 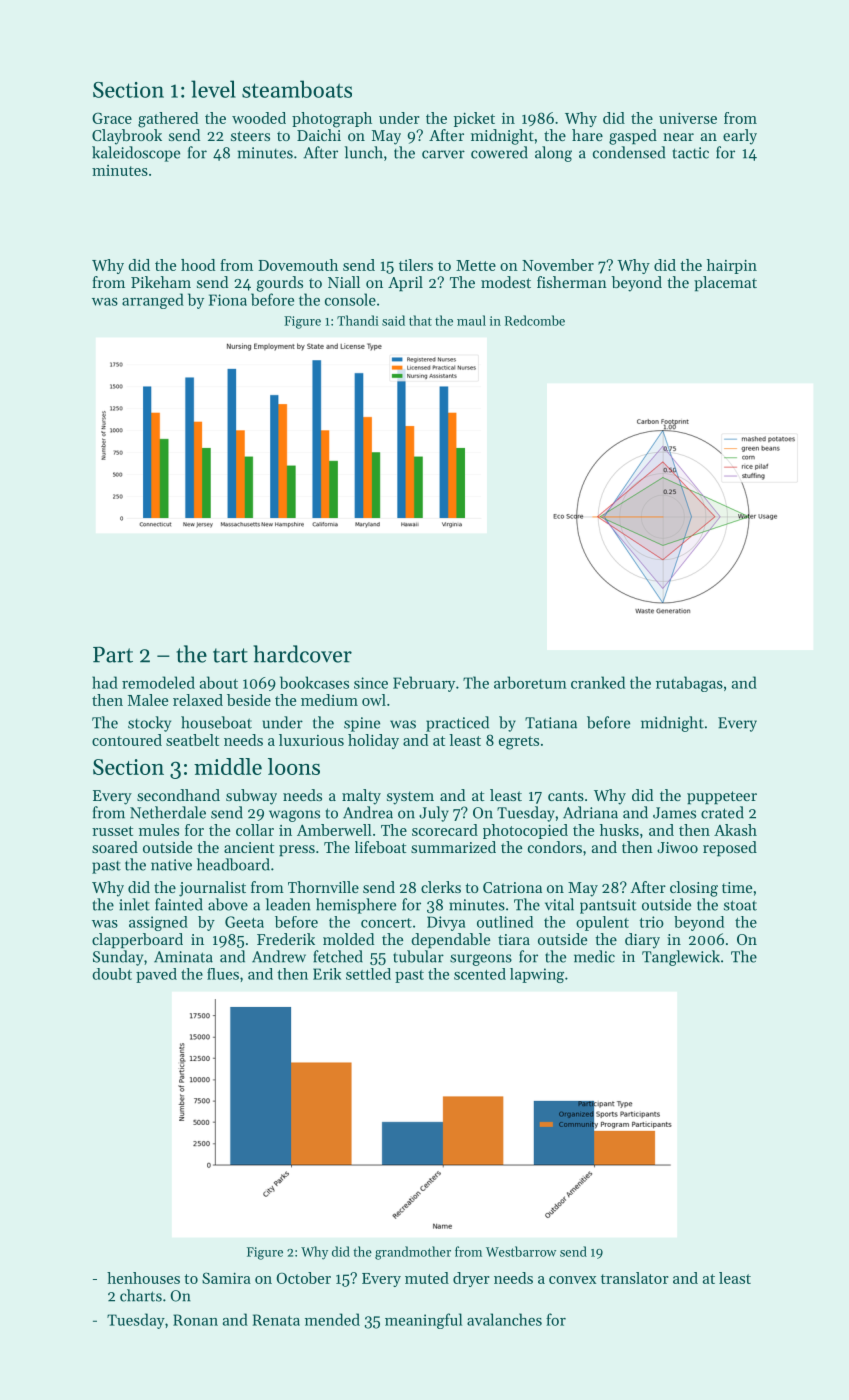 I want to click on henhouses, so click(x=143, y=1278).
